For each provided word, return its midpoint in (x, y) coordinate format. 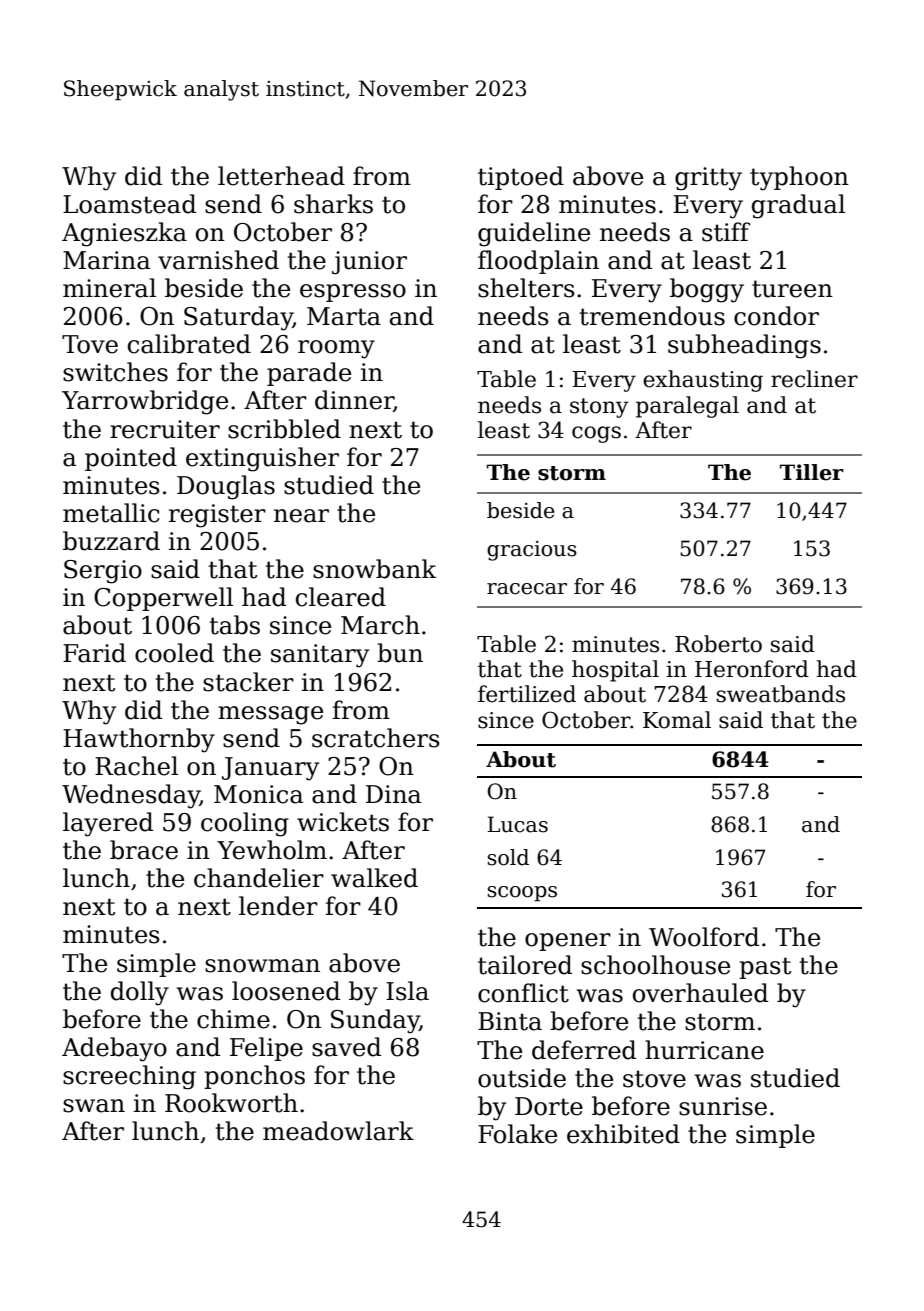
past (765, 968)
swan (94, 1106)
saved (346, 1047)
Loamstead (129, 204)
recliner (814, 379)
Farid (94, 653)
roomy (336, 349)
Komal (677, 720)
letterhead (281, 176)
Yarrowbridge (145, 402)
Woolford (704, 937)
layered (108, 824)
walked (374, 878)
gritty (708, 179)
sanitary (320, 656)
